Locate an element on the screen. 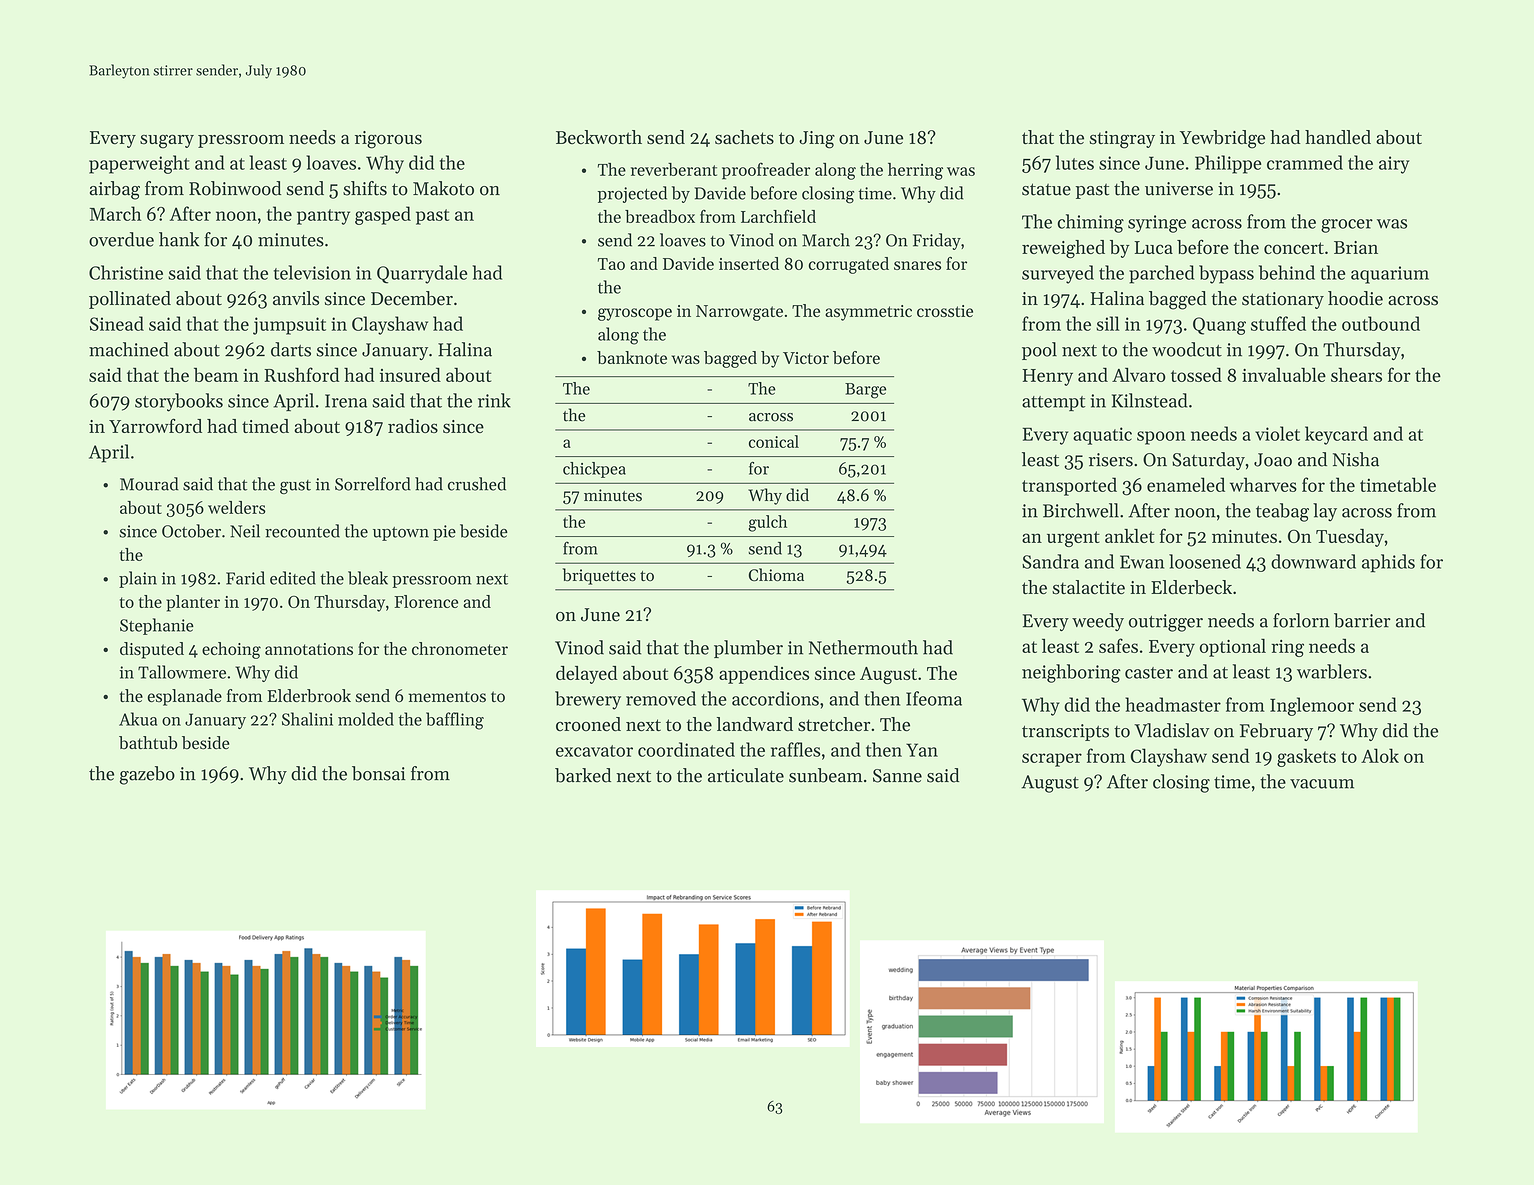 The width and height of the screenshot is (1534, 1185). gazebo is located at coordinates (147, 775).
